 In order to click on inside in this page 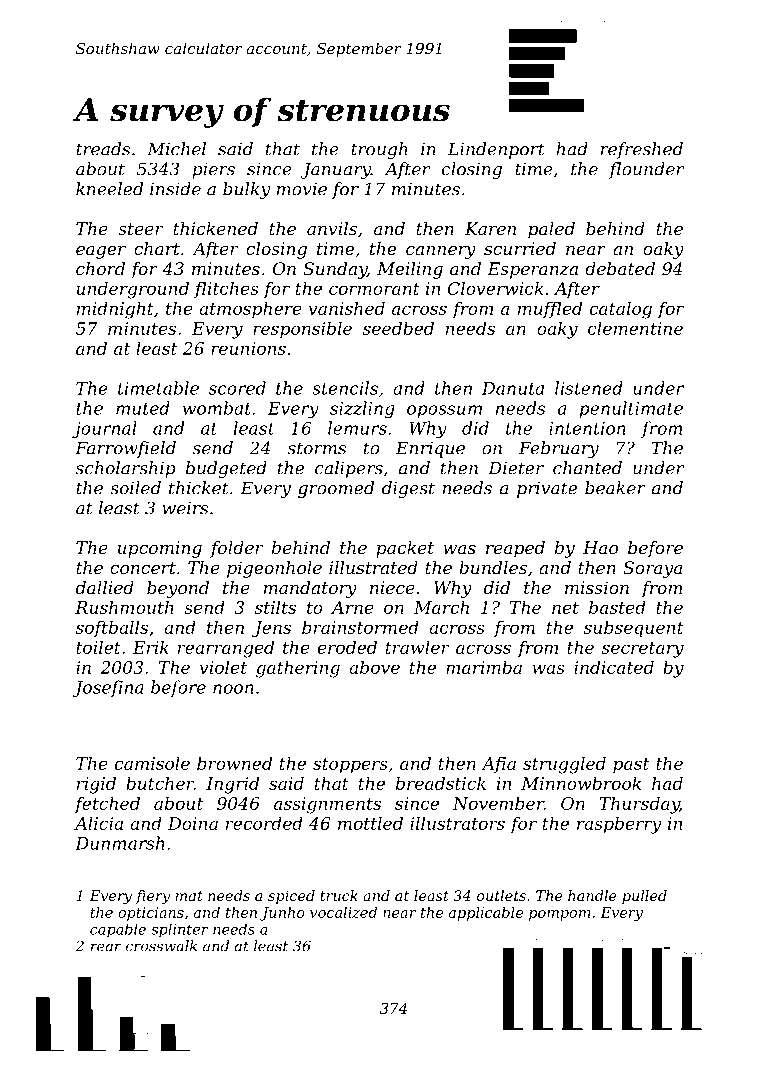, I will do `click(175, 189)`.
